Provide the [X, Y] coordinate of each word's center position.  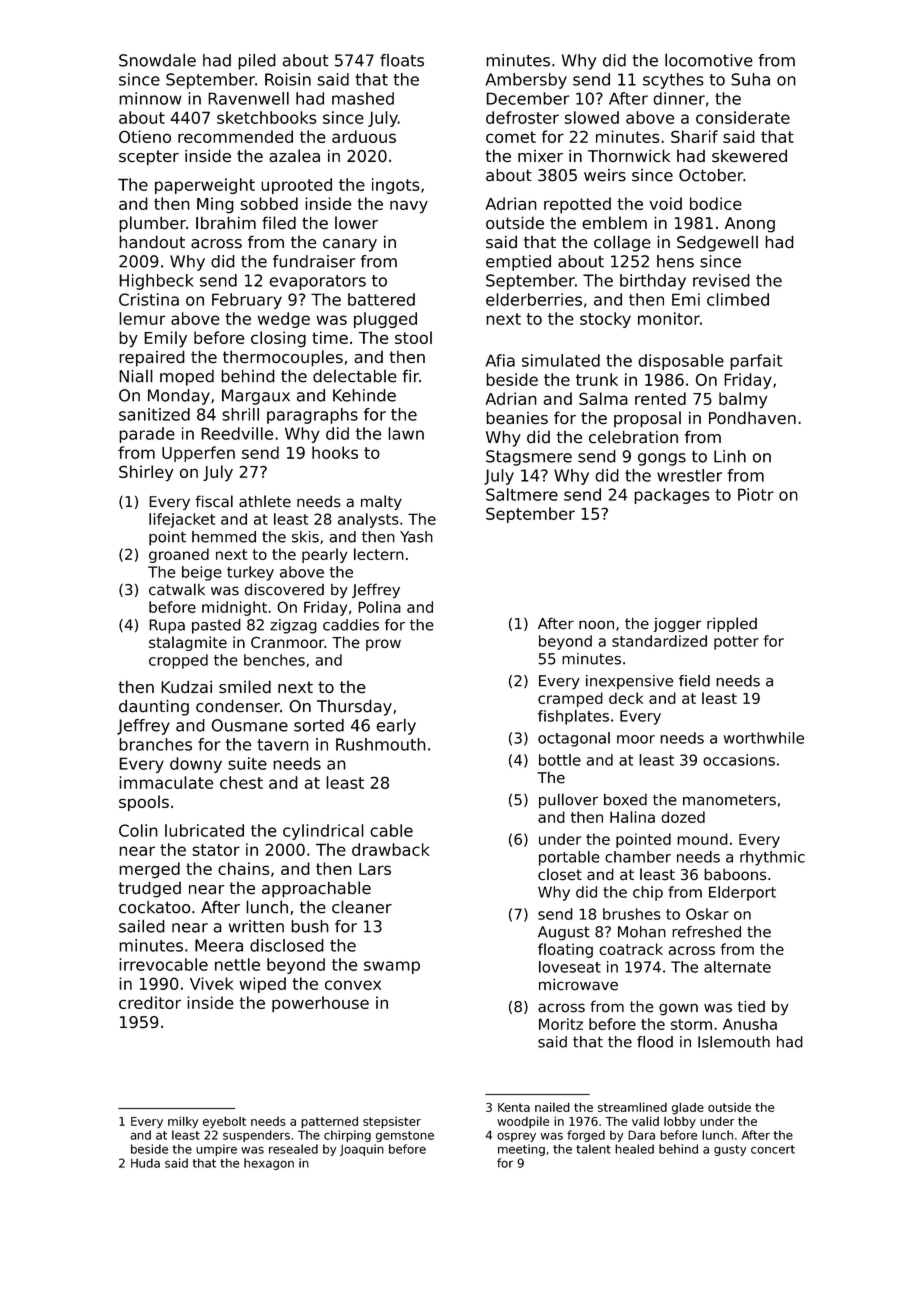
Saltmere [522, 494]
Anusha [750, 1024]
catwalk [177, 589]
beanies [517, 418]
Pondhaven [752, 418]
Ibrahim [226, 223]
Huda [145, 1163]
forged [586, 1136]
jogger [678, 625]
